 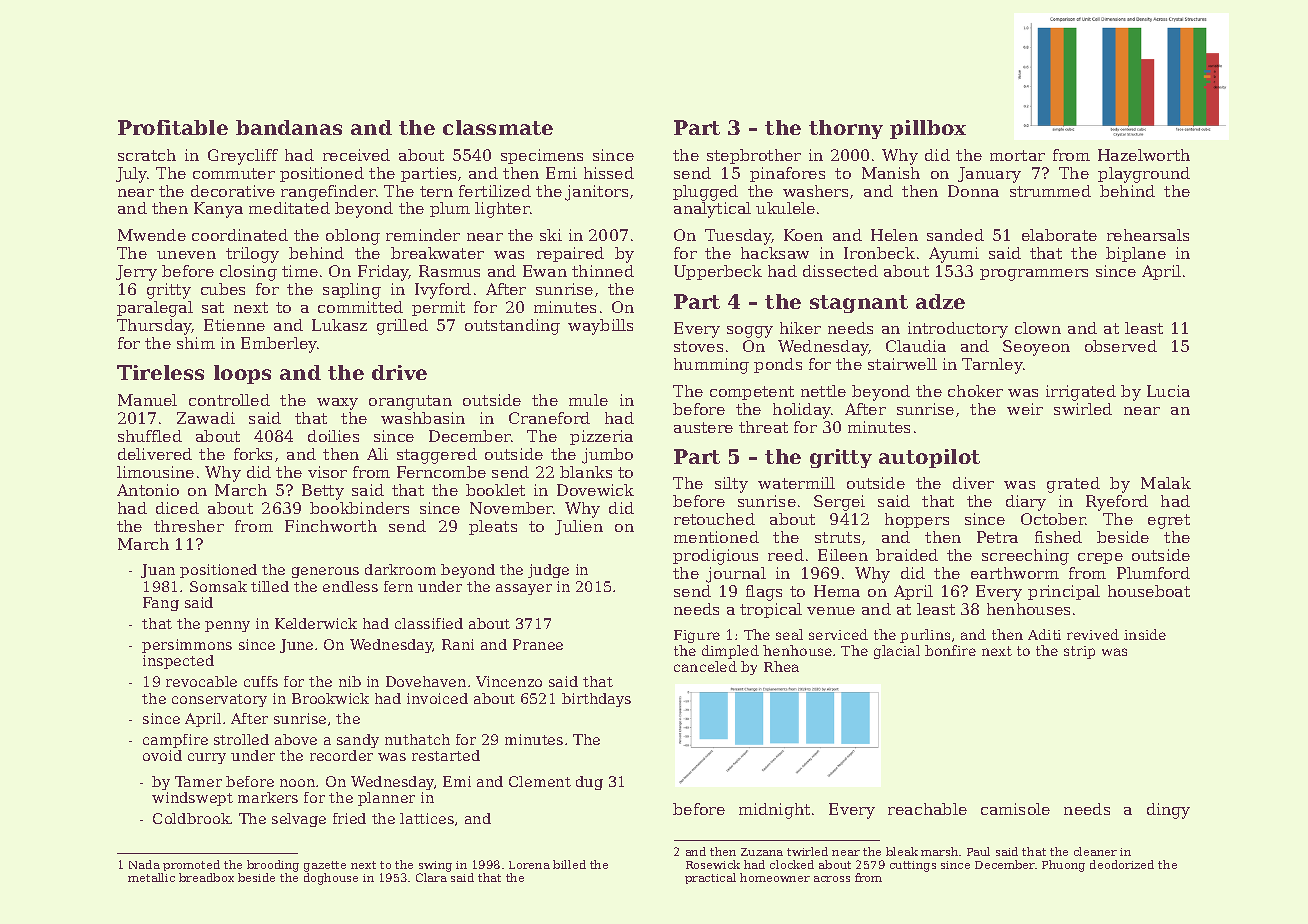 What do you see at coordinates (1149, 591) in the page?
I see `houseboat` at bounding box center [1149, 591].
